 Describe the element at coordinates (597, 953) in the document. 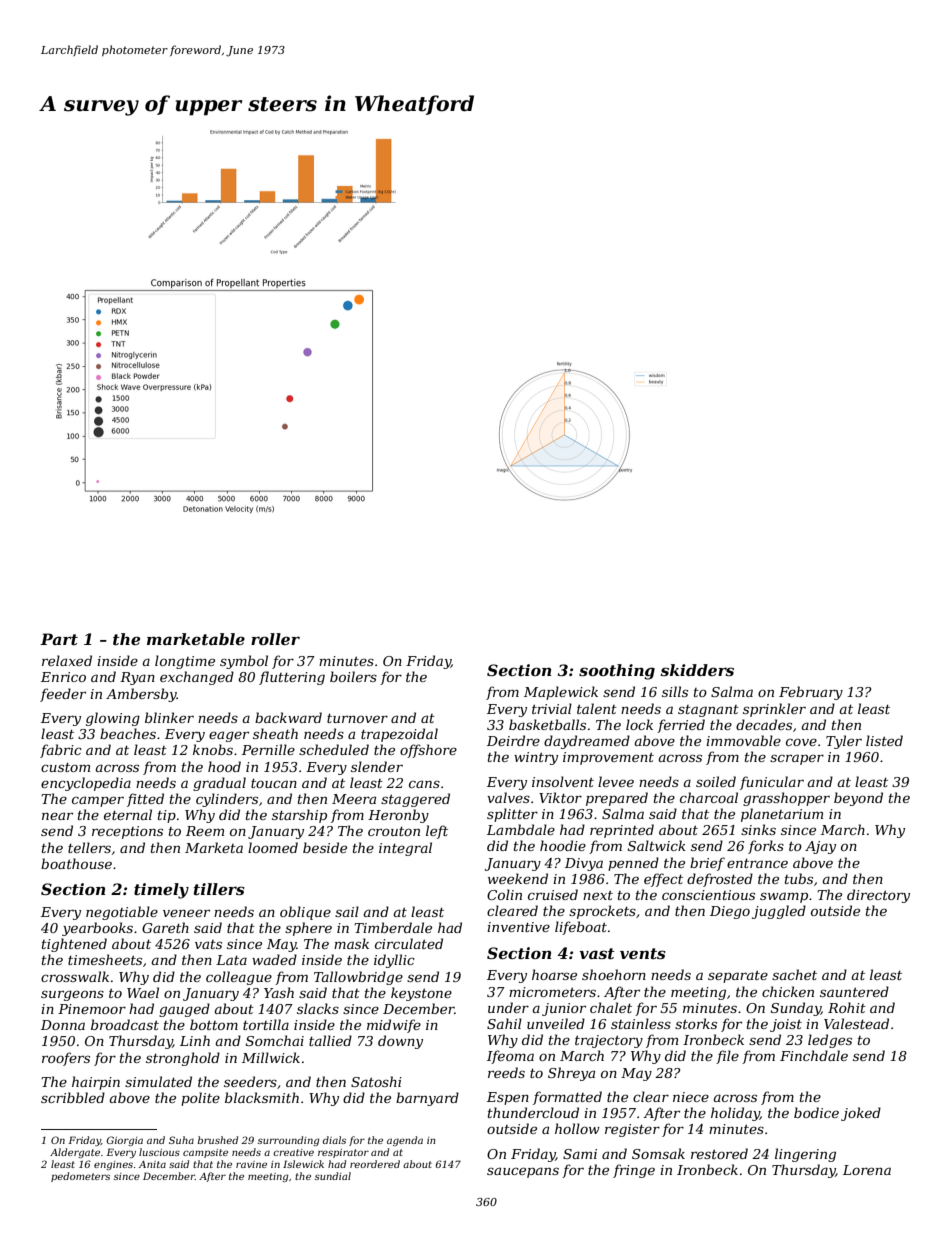

I see `vast` at that location.
